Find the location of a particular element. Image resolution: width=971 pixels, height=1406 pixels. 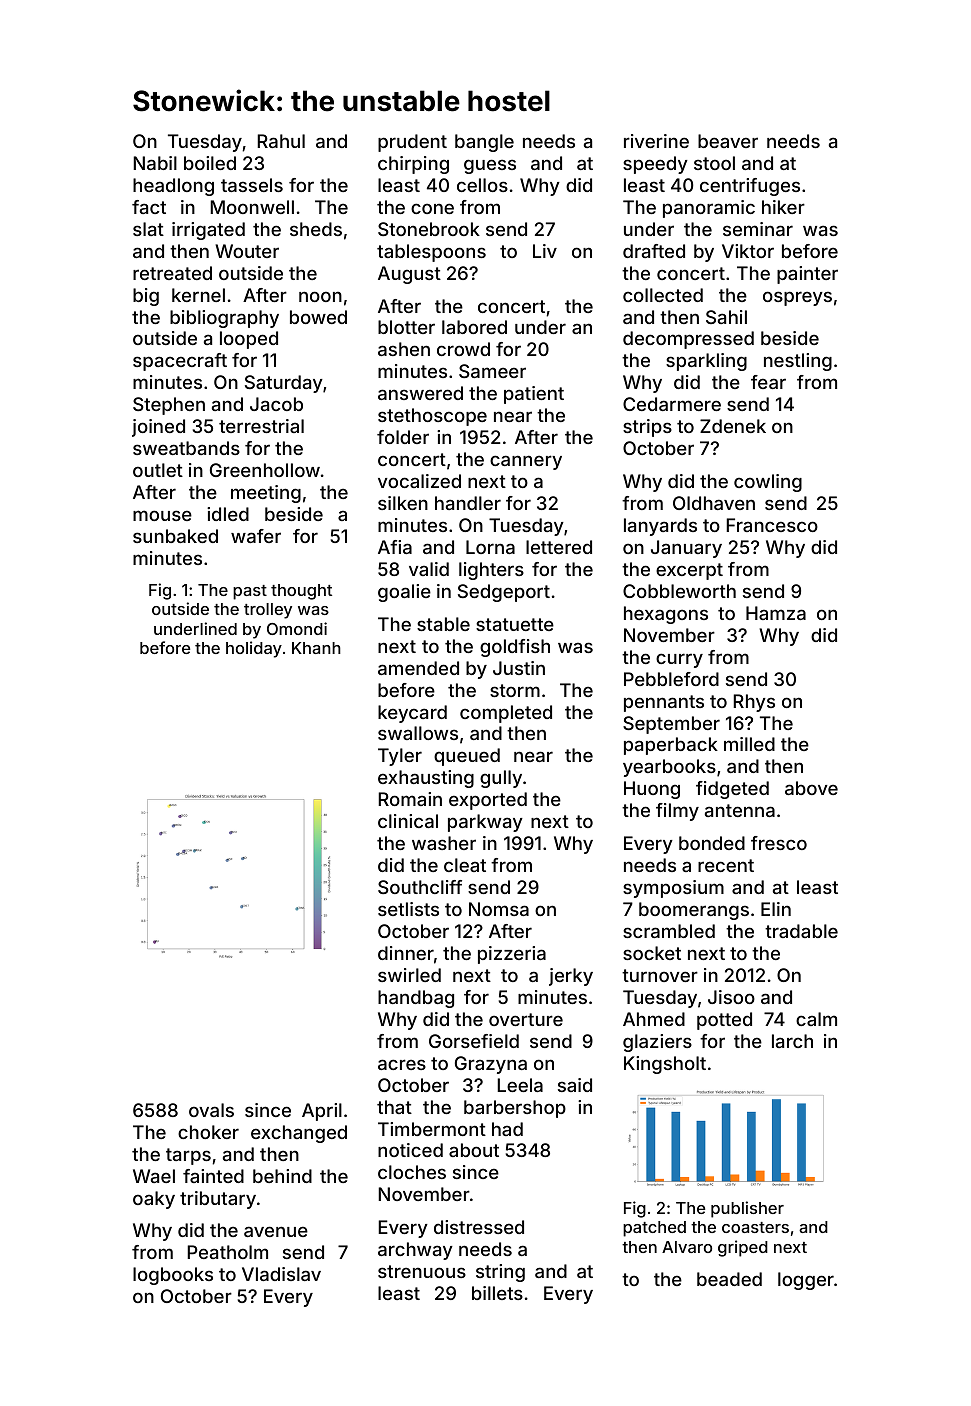

archway is located at coordinates (415, 1251).
